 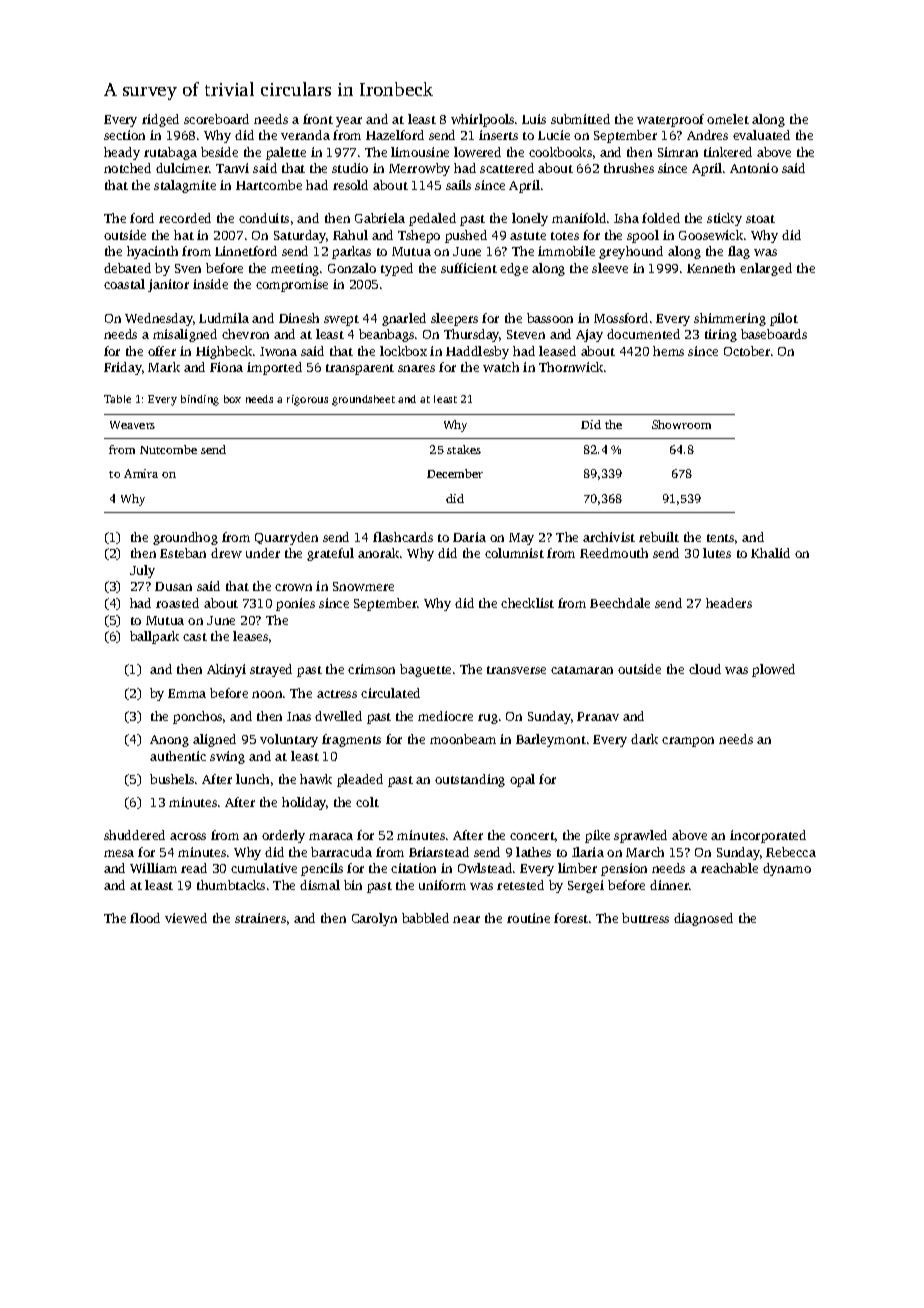 What do you see at coordinates (172, 779) in the document?
I see `bushels` at bounding box center [172, 779].
